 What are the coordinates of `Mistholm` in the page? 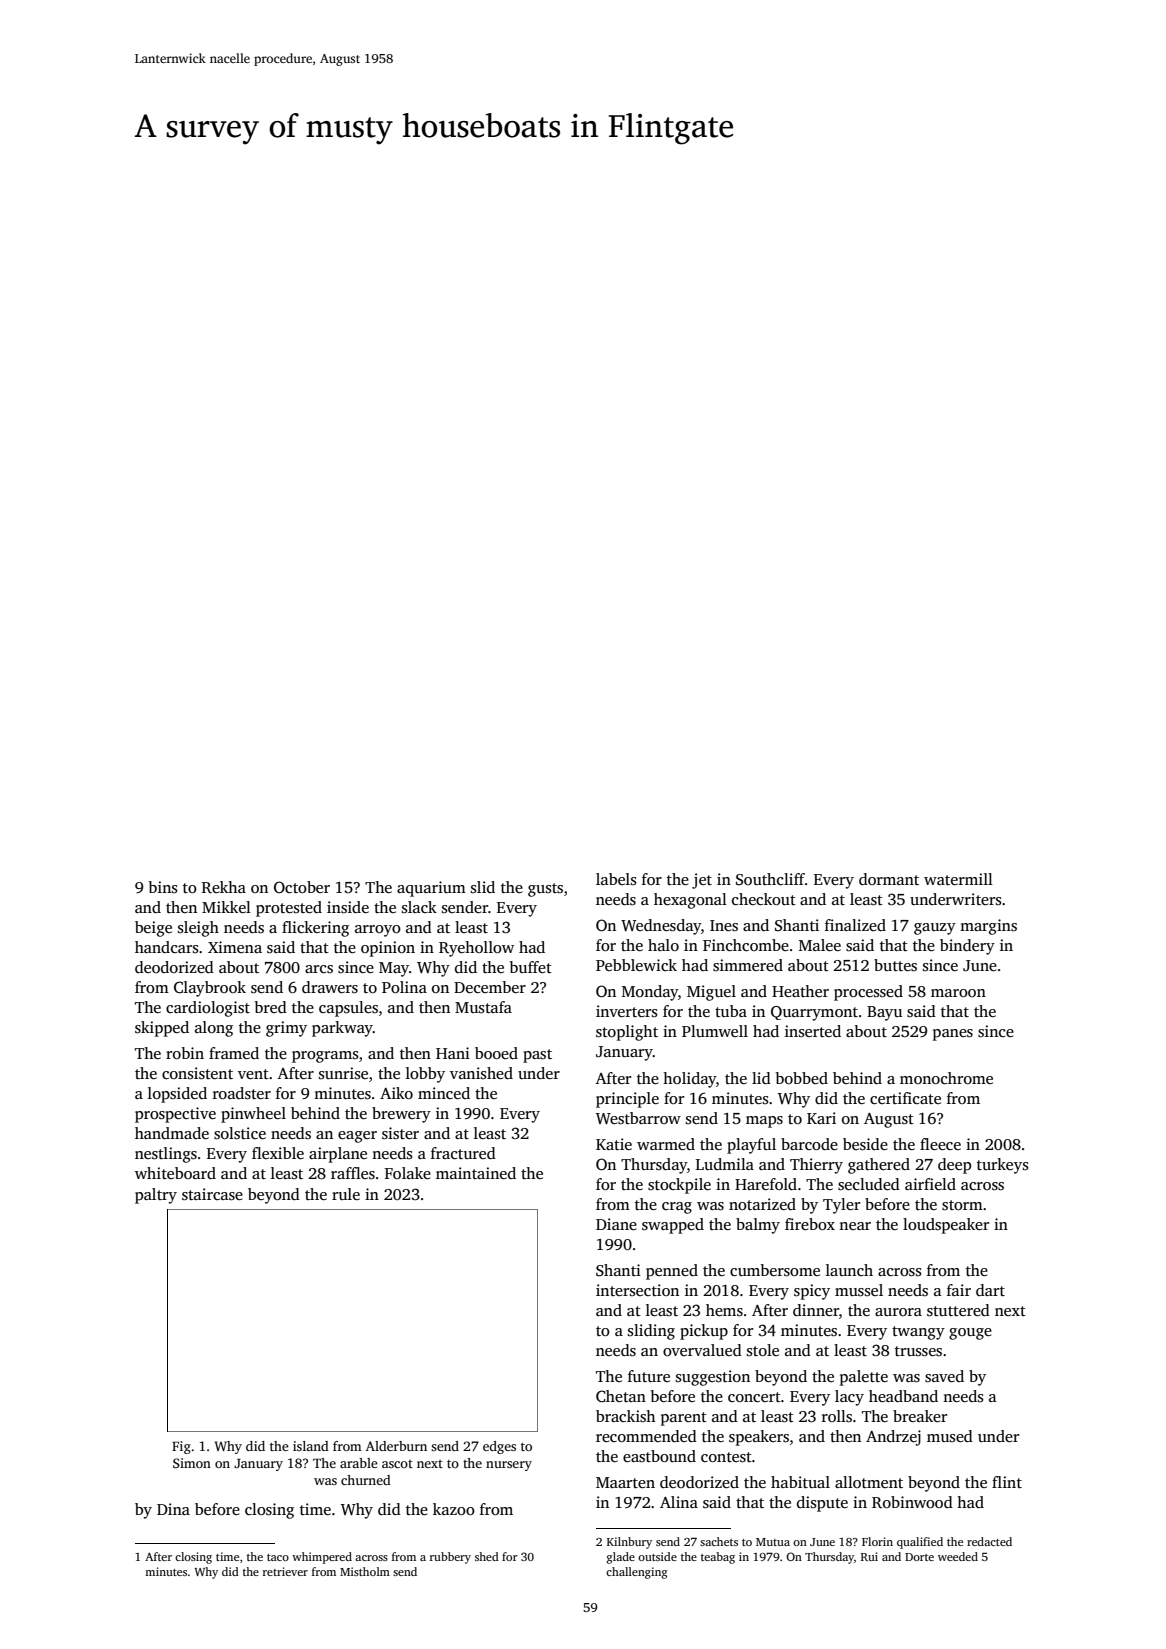 It's located at (365, 1571).
